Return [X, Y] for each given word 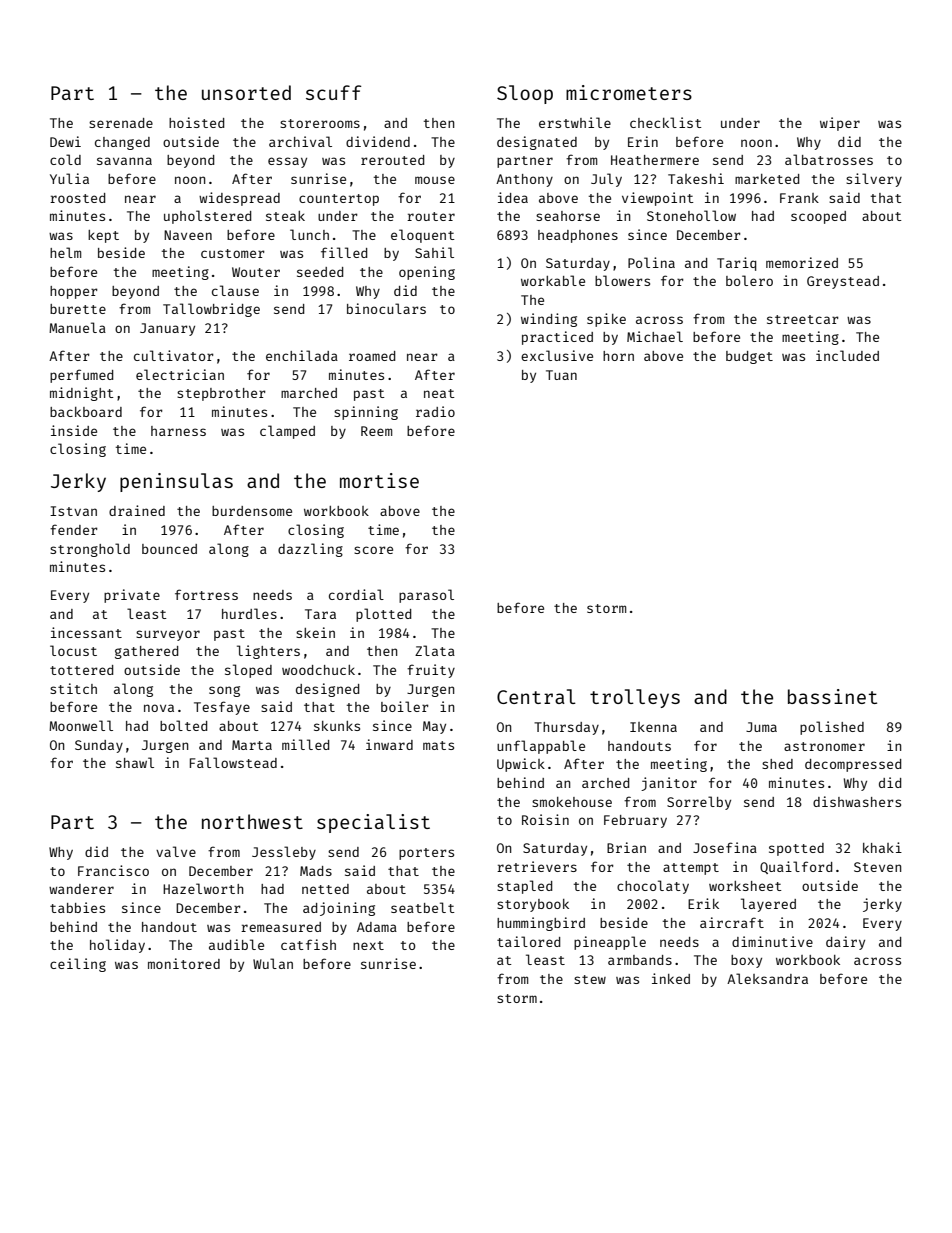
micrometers [629, 92]
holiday [117, 946]
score [373, 550]
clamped [287, 432]
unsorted [246, 92]
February [635, 821]
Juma [761, 727]
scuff [333, 92]
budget [749, 357]
